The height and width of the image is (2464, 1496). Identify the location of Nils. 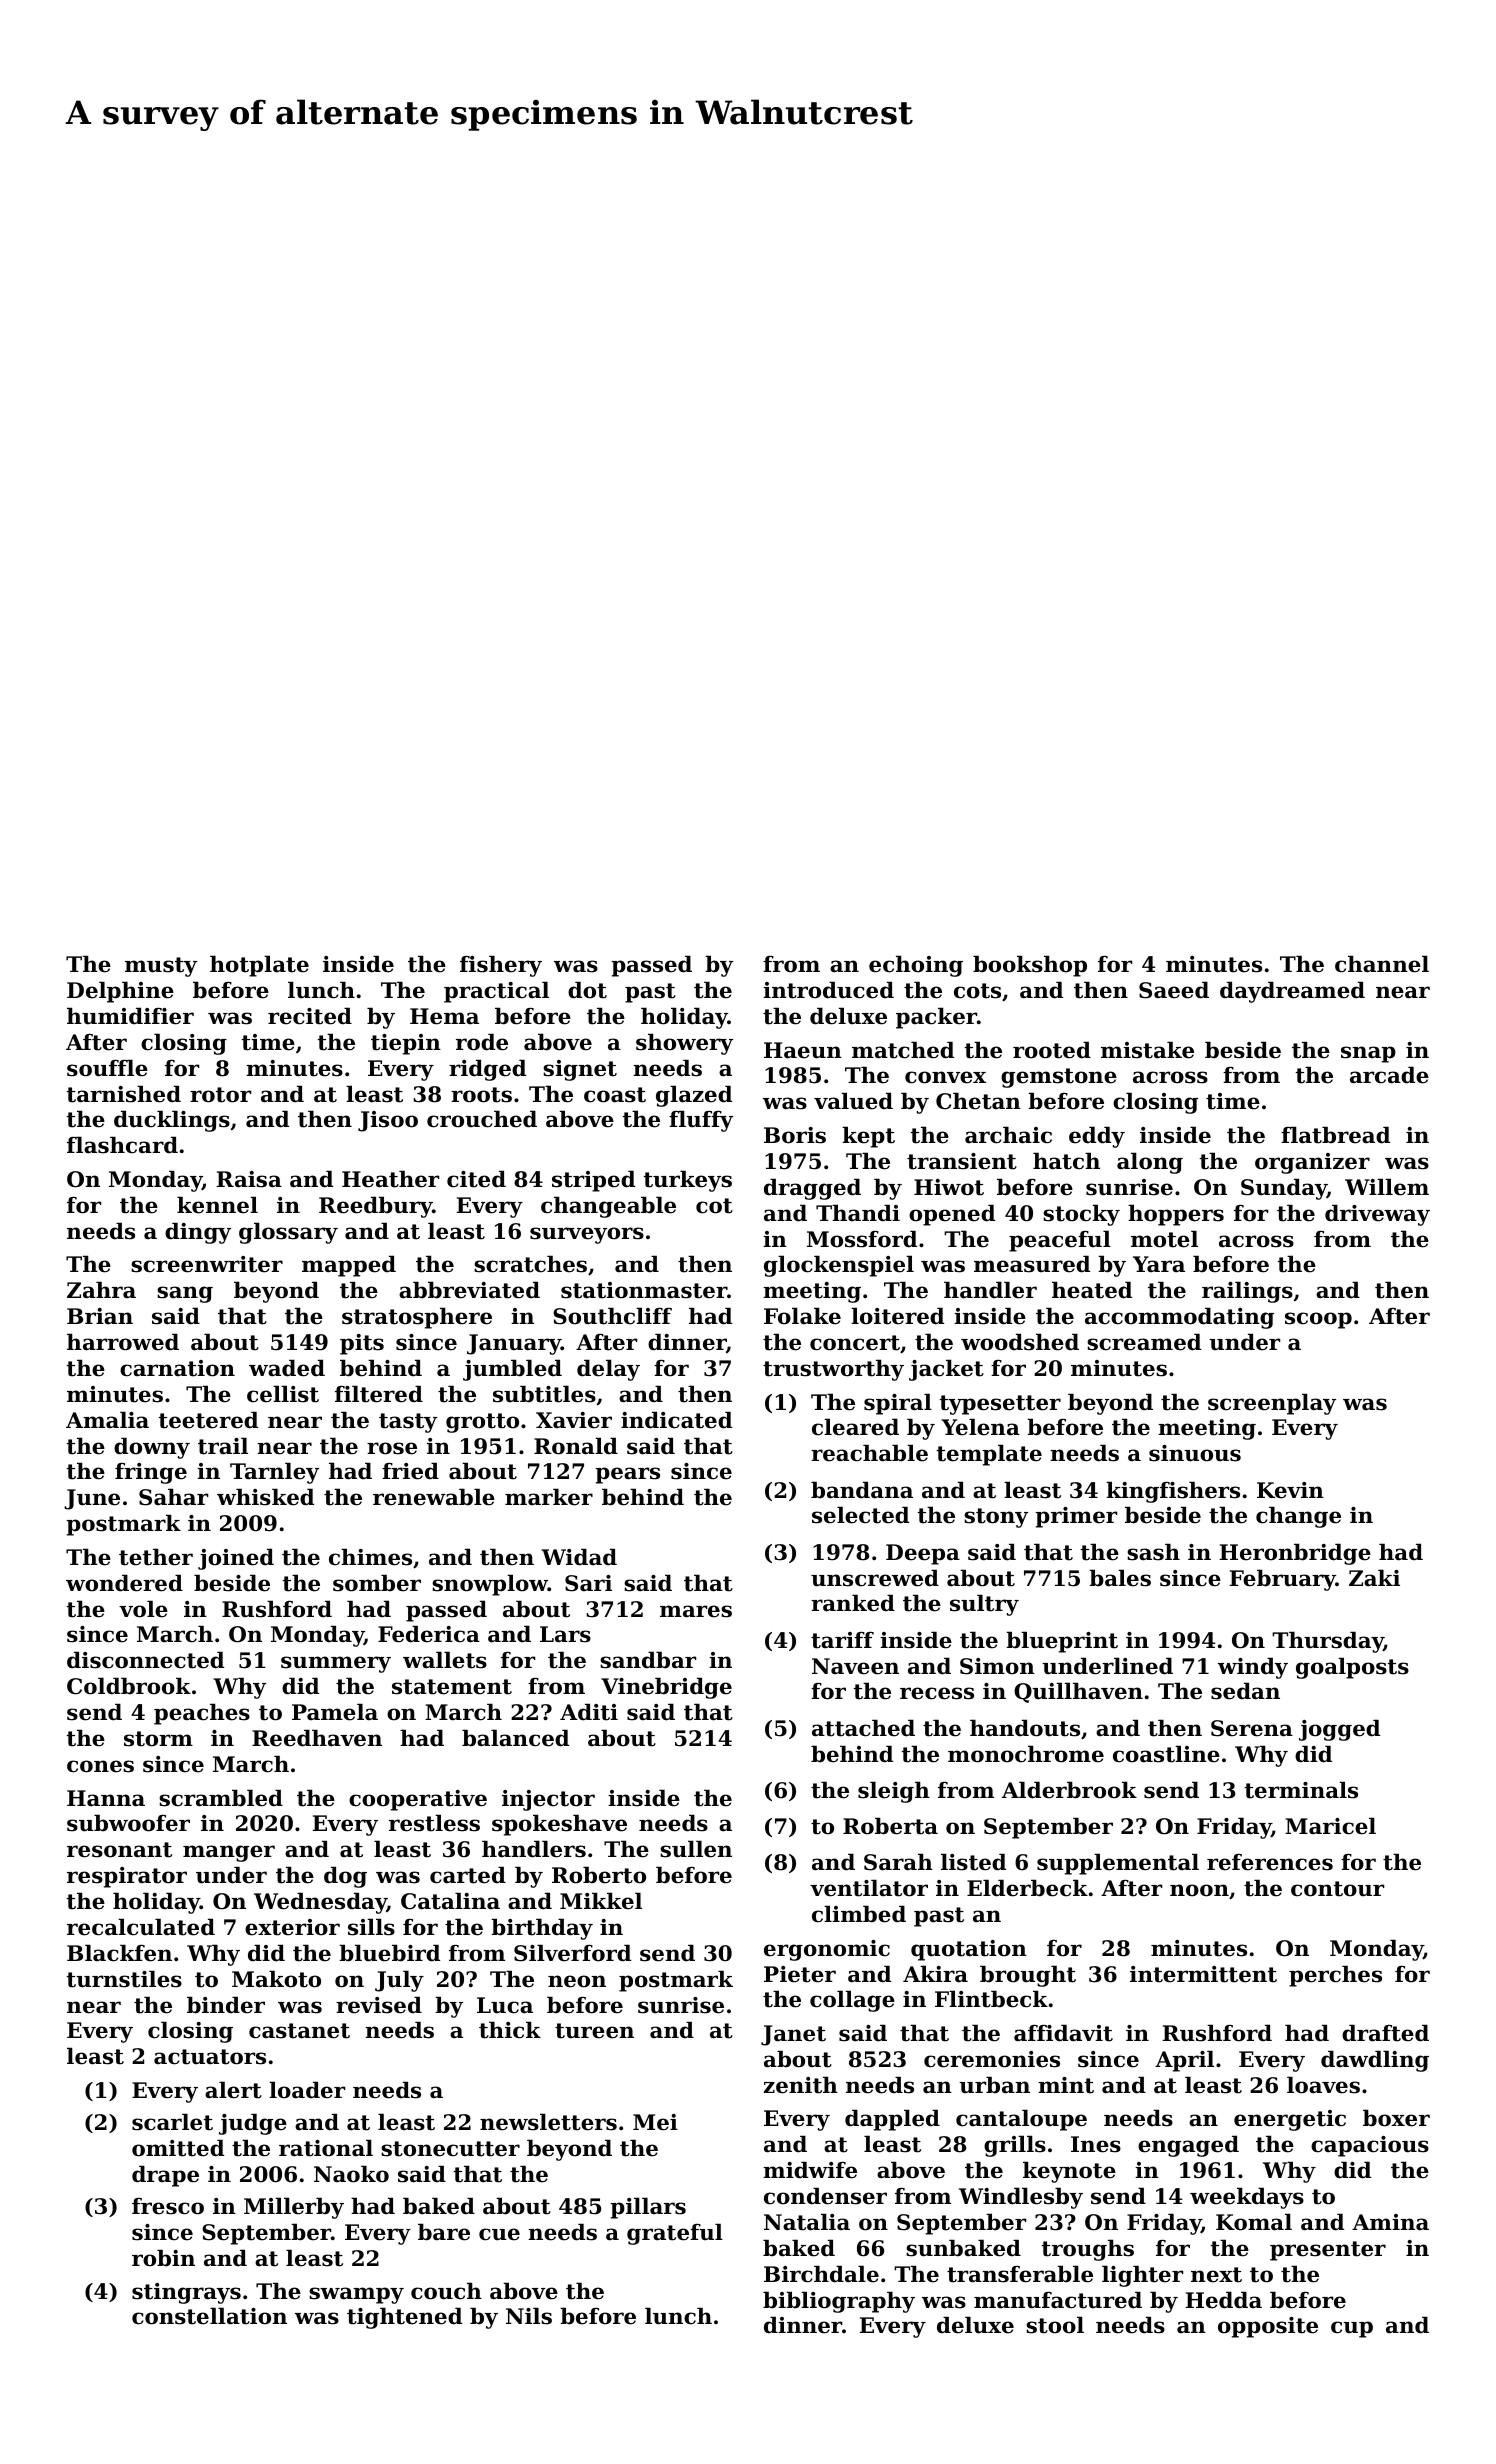
(529, 2316).
